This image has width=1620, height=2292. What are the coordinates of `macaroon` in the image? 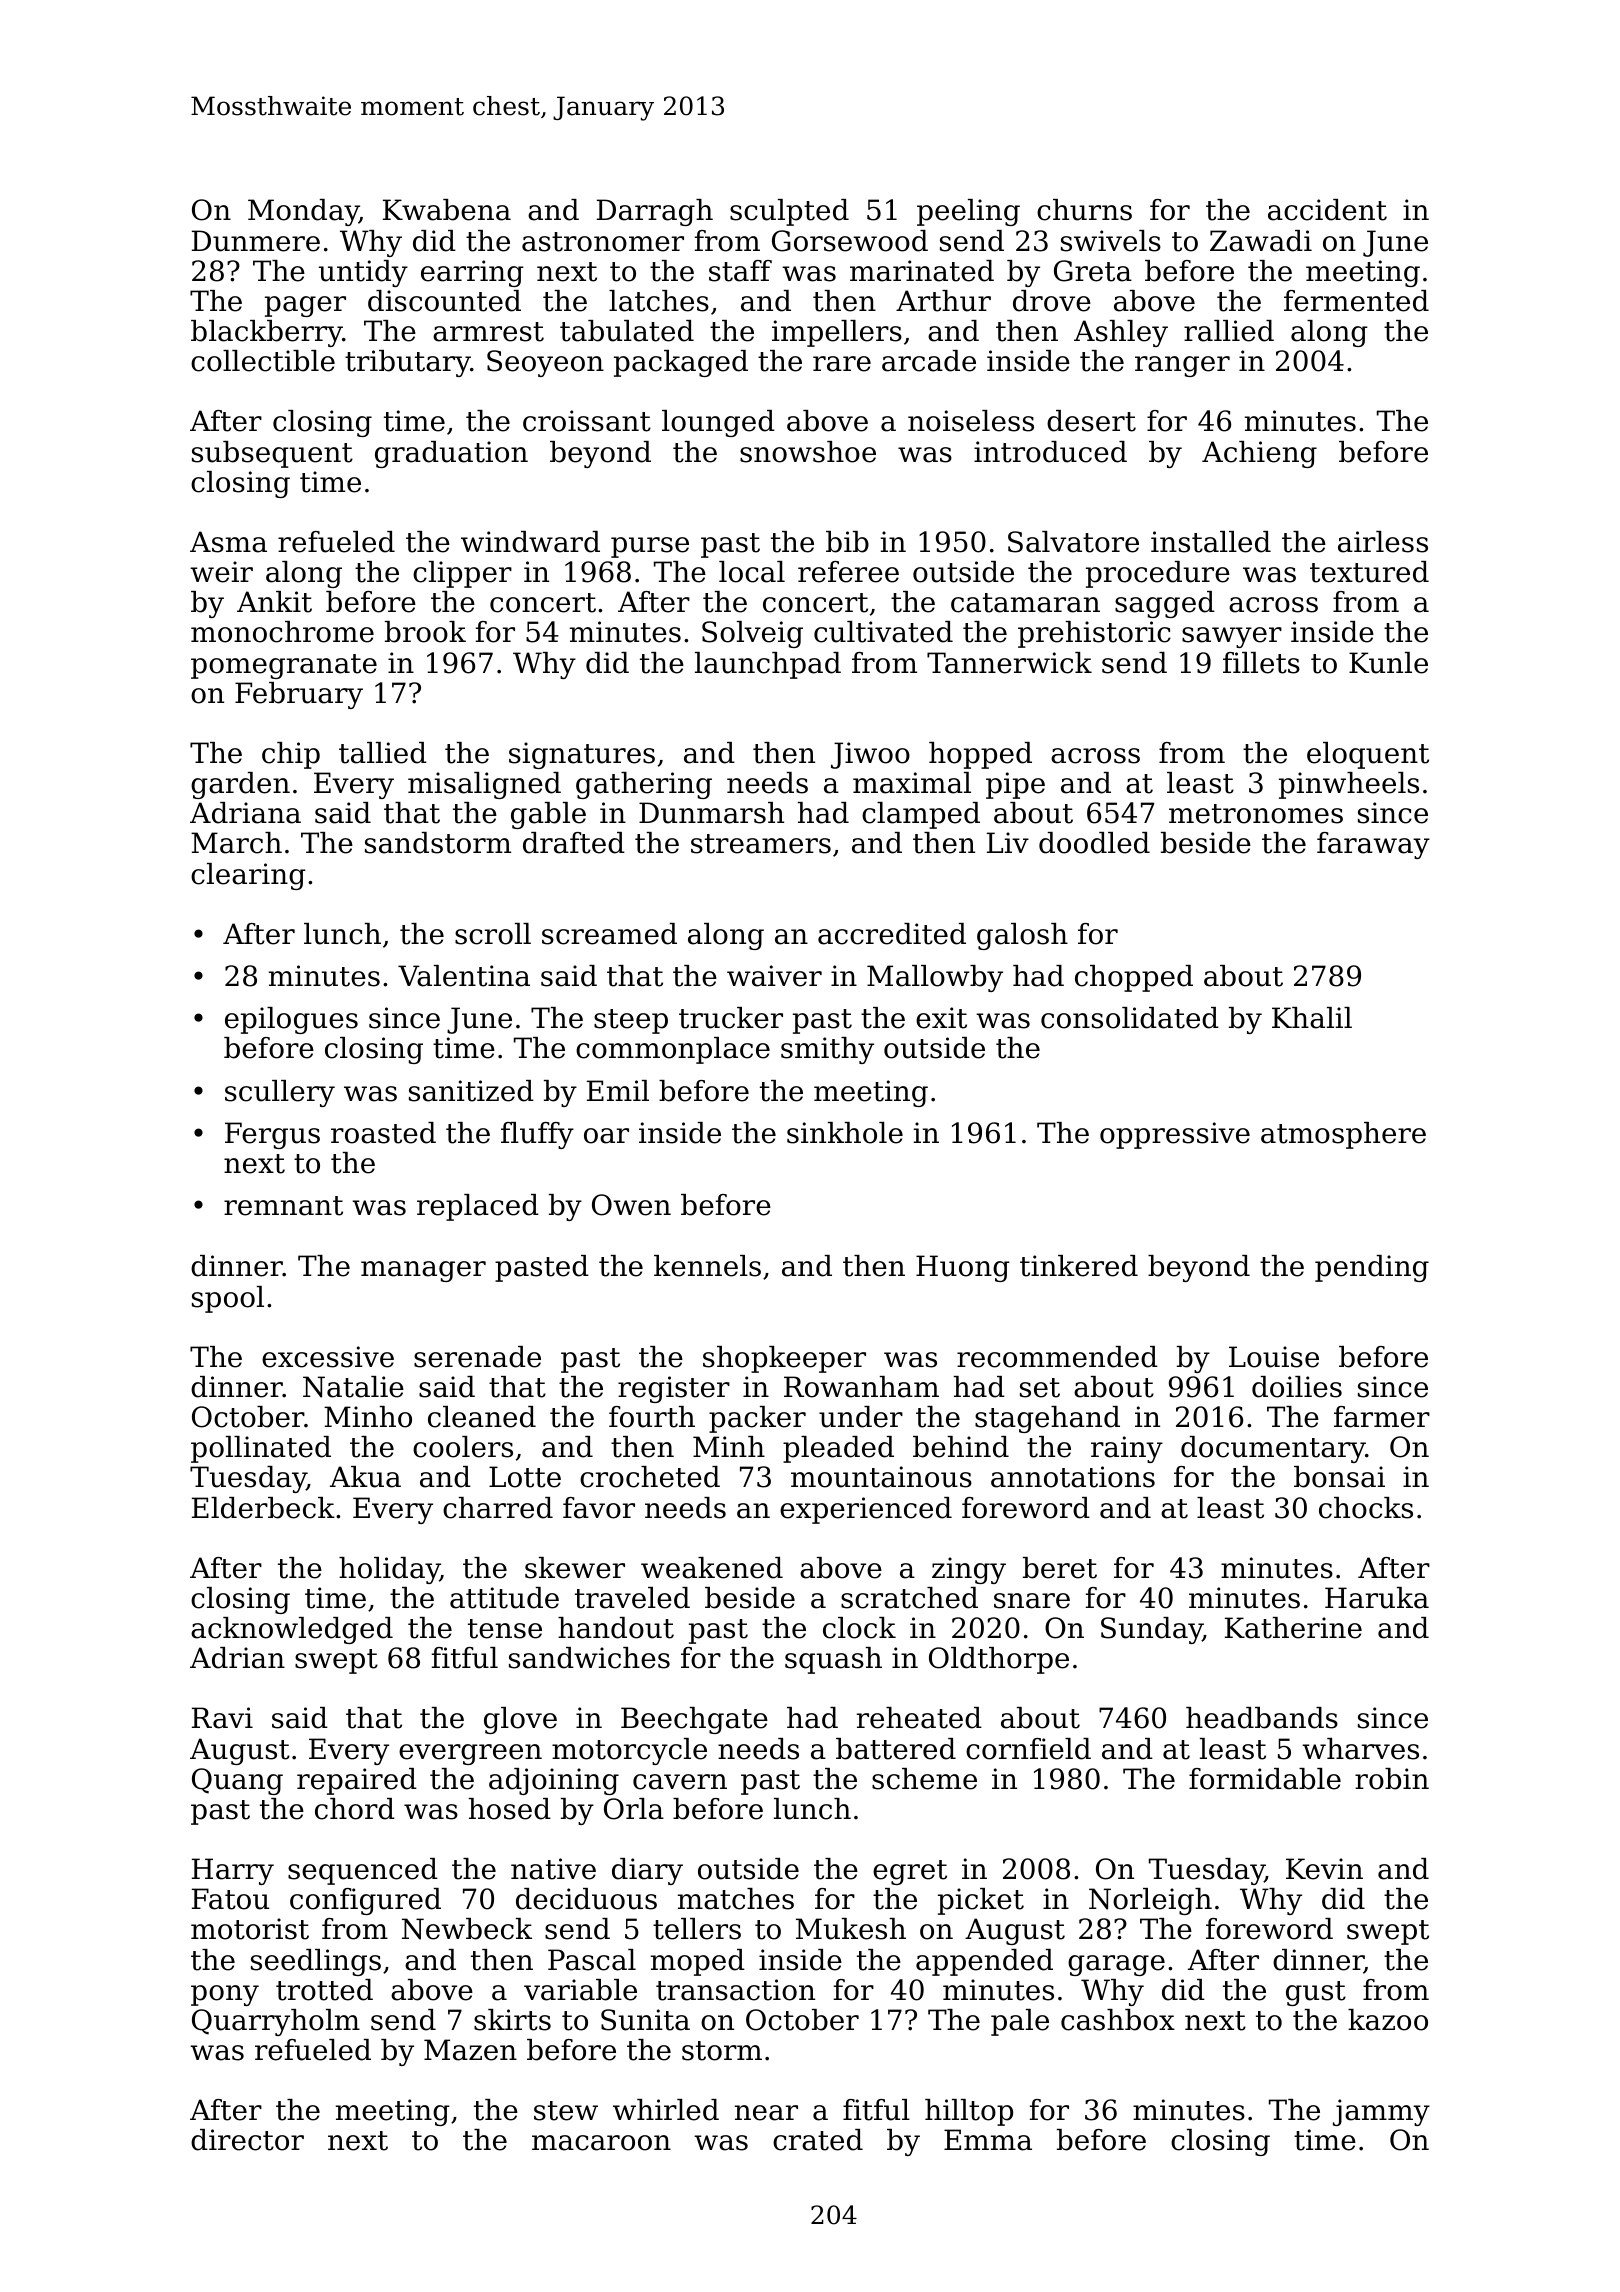 It's located at (601, 2143).
